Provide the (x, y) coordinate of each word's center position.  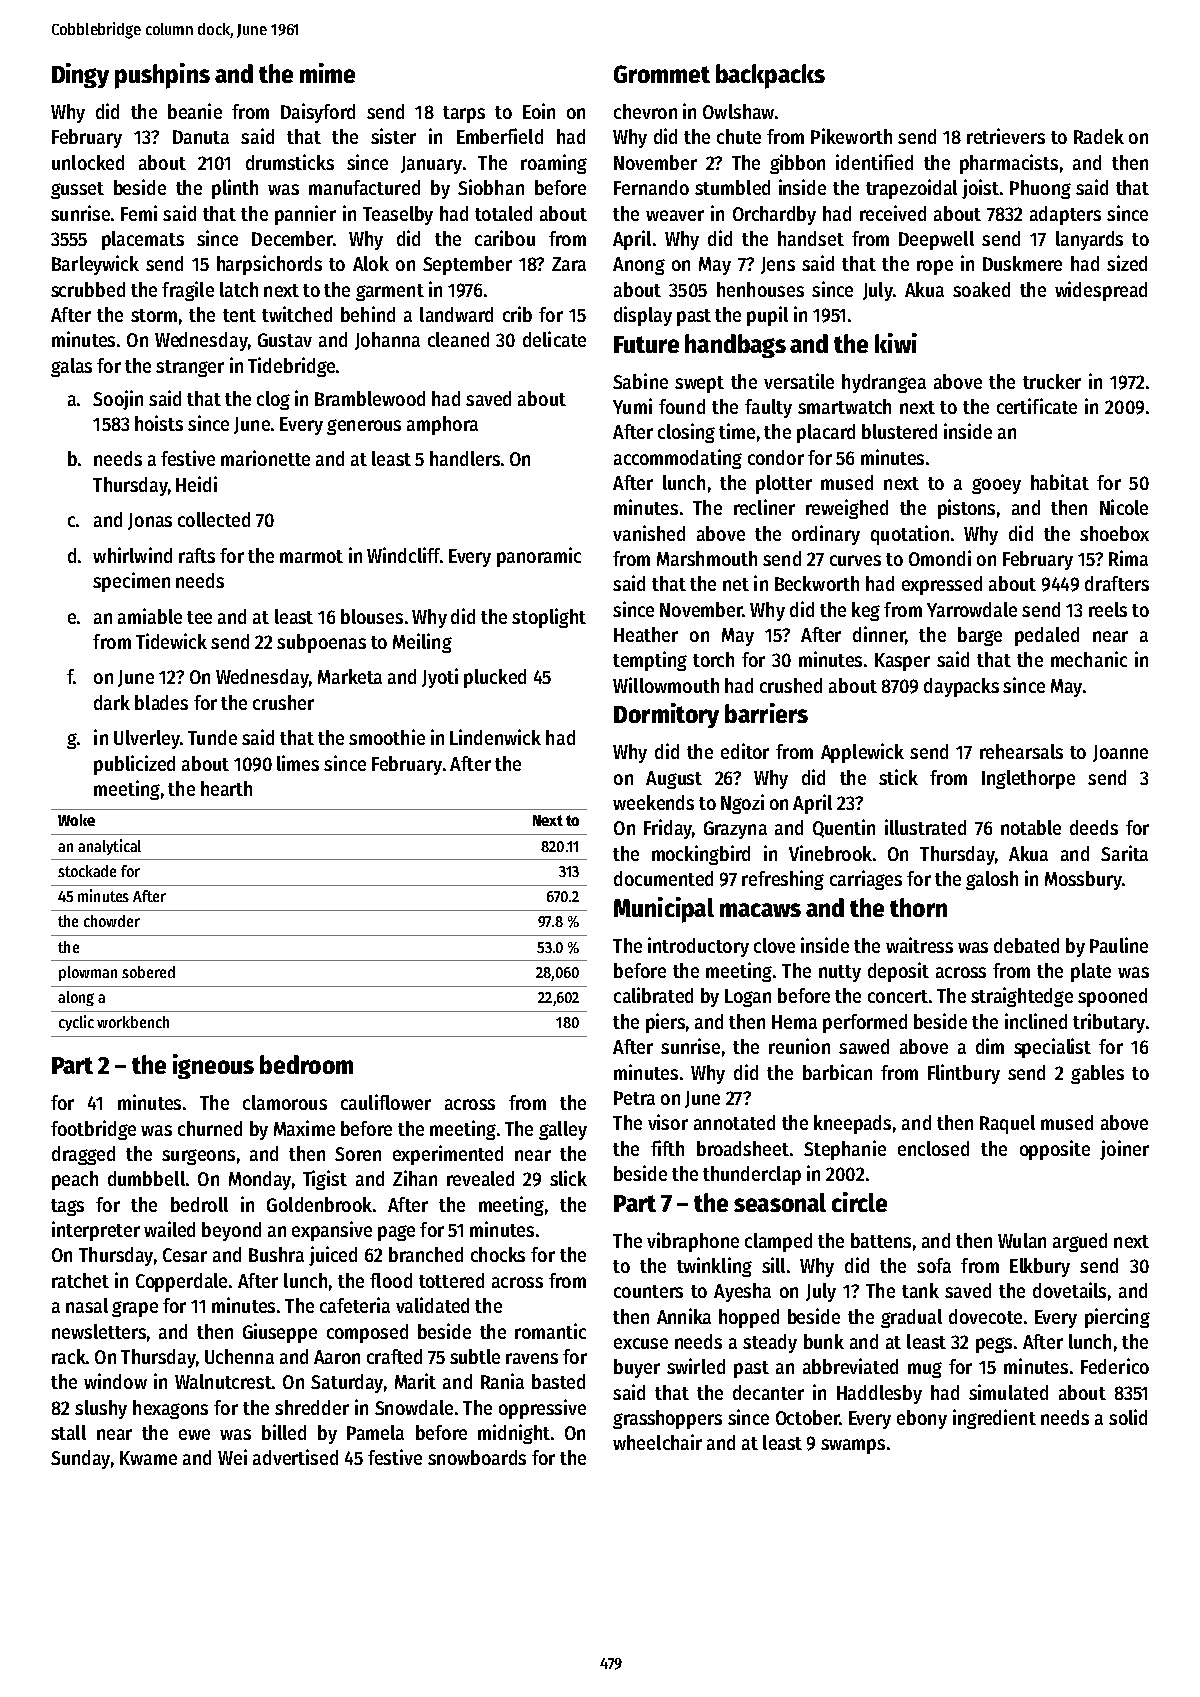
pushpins (162, 76)
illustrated (925, 827)
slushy (101, 1409)
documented (663, 878)
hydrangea (884, 383)
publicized (134, 765)
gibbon (797, 164)
